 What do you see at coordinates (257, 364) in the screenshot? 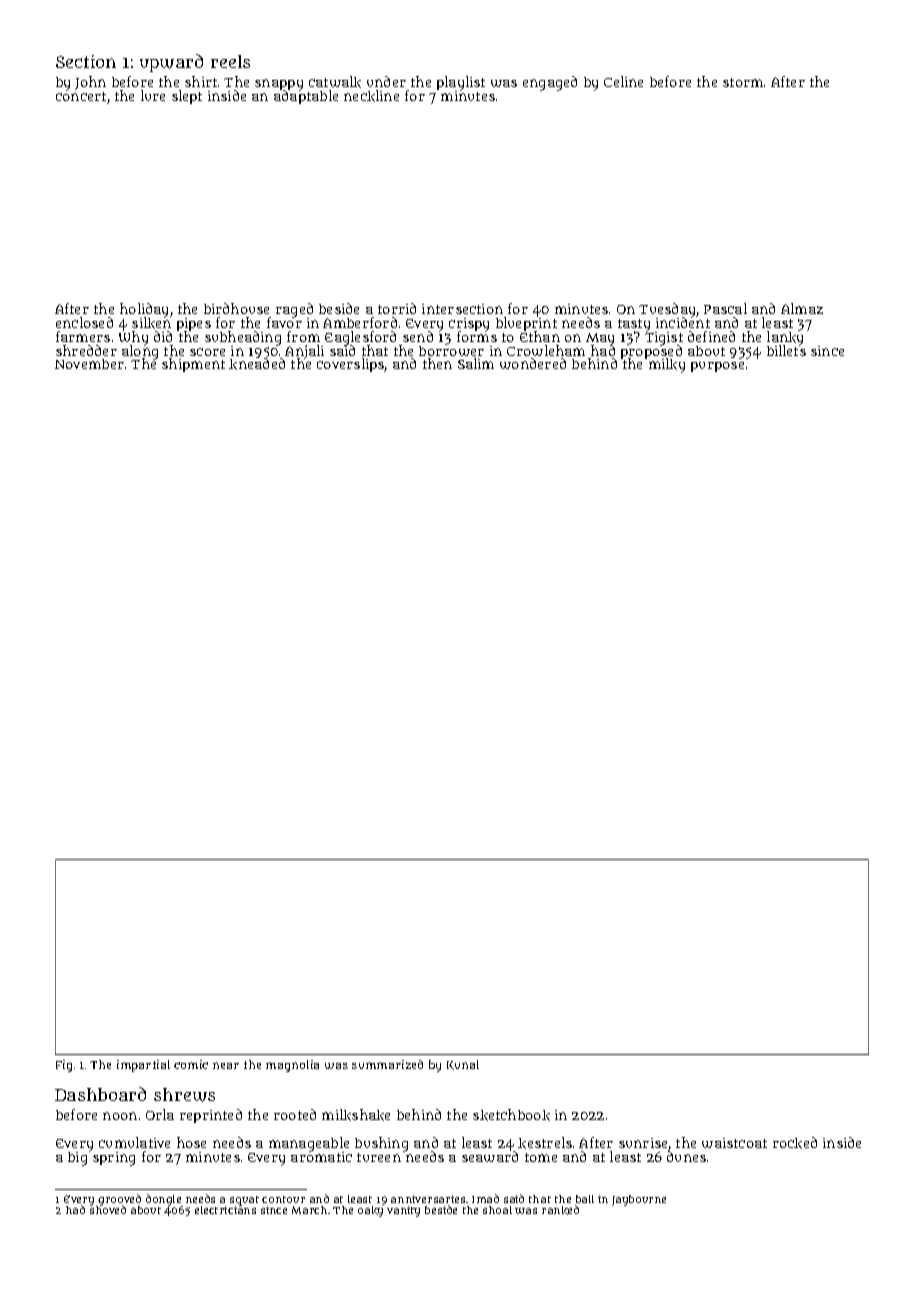
I see `kneaded` at bounding box center [257, 364].
